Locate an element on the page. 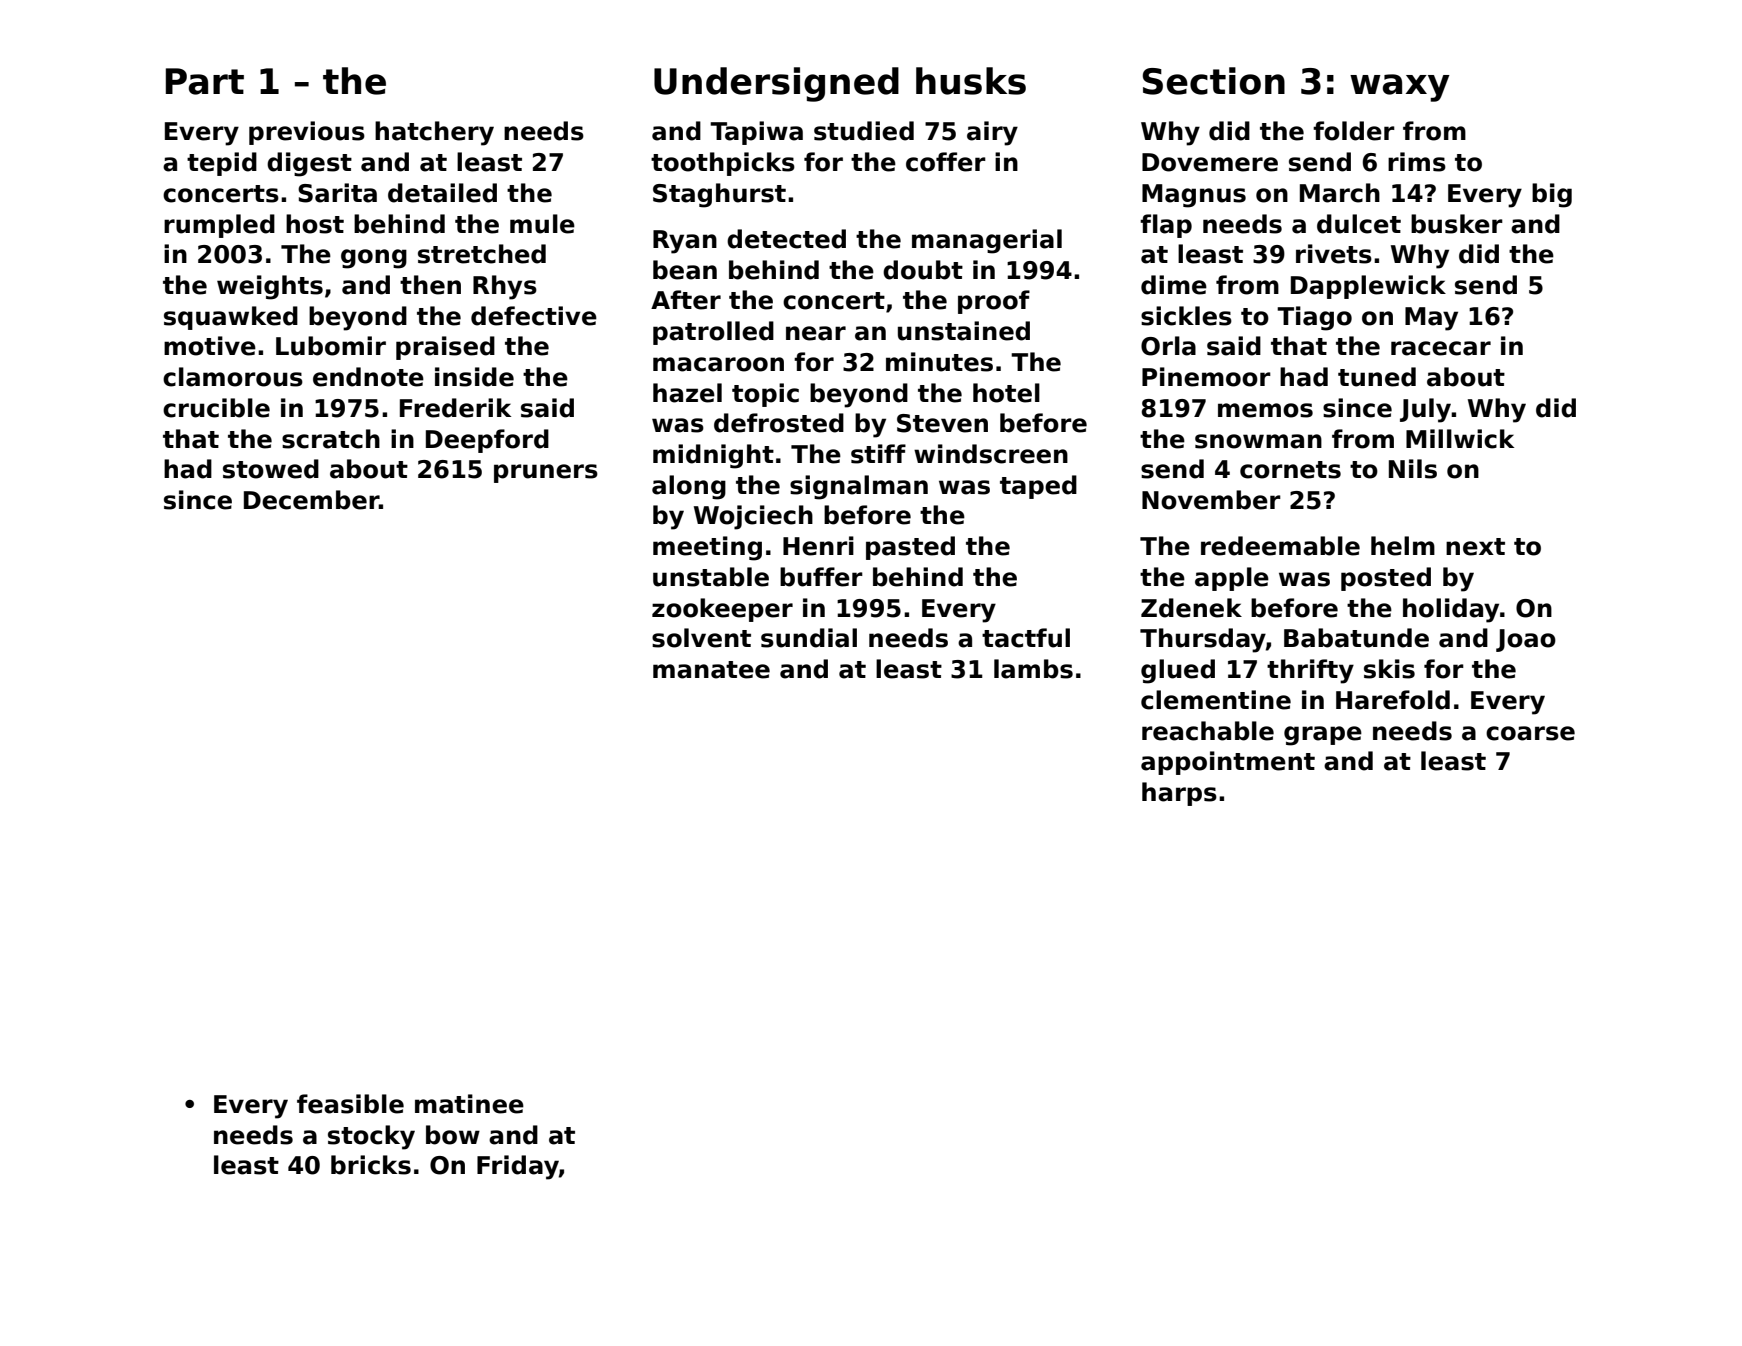  hazel is located at coordinates (687, 393).
